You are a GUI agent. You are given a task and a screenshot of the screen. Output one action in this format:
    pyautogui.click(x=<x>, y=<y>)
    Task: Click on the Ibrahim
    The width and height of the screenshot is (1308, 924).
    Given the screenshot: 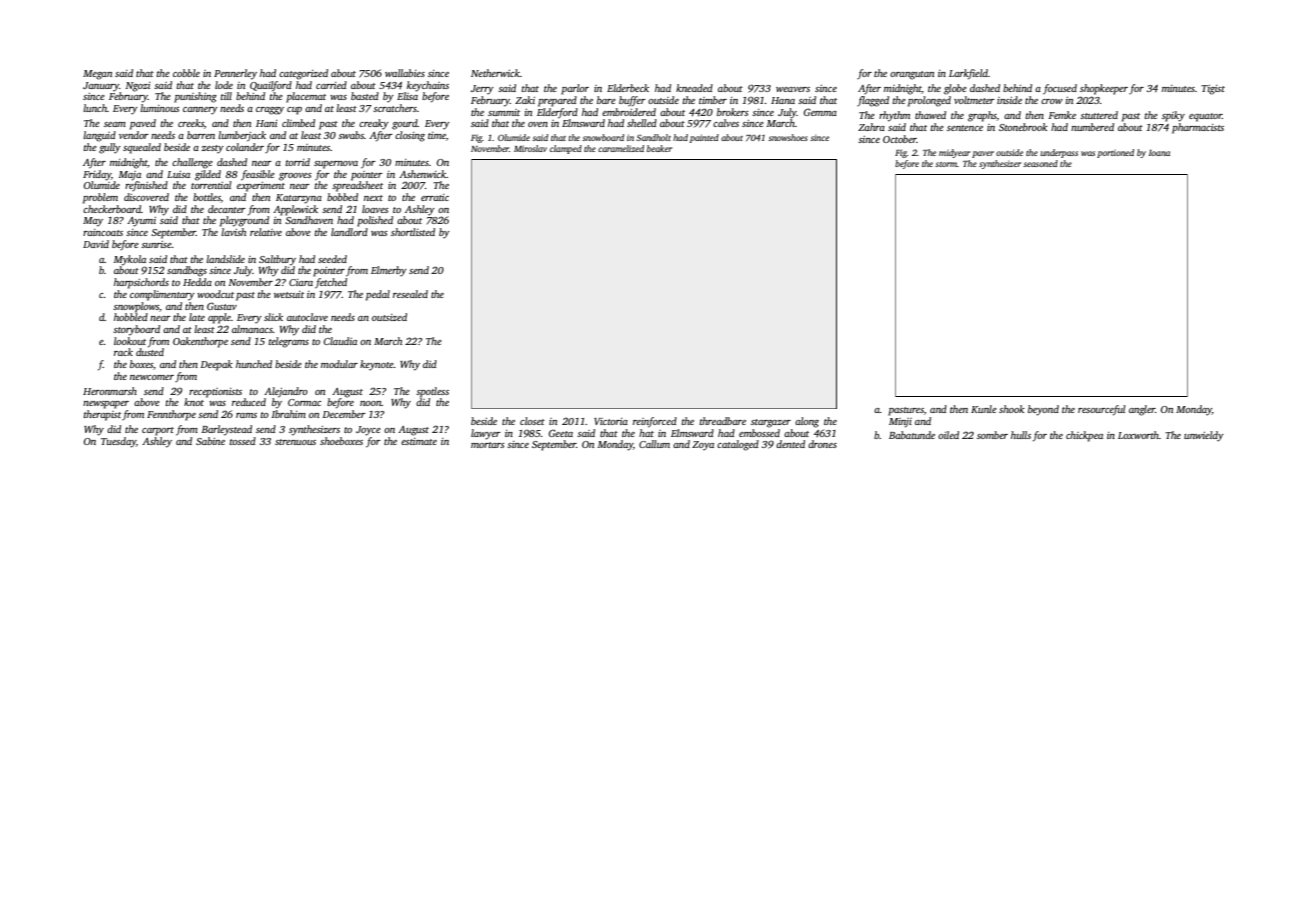 What is the action you would take?
    pyautogui.click(x=288, y=414)
